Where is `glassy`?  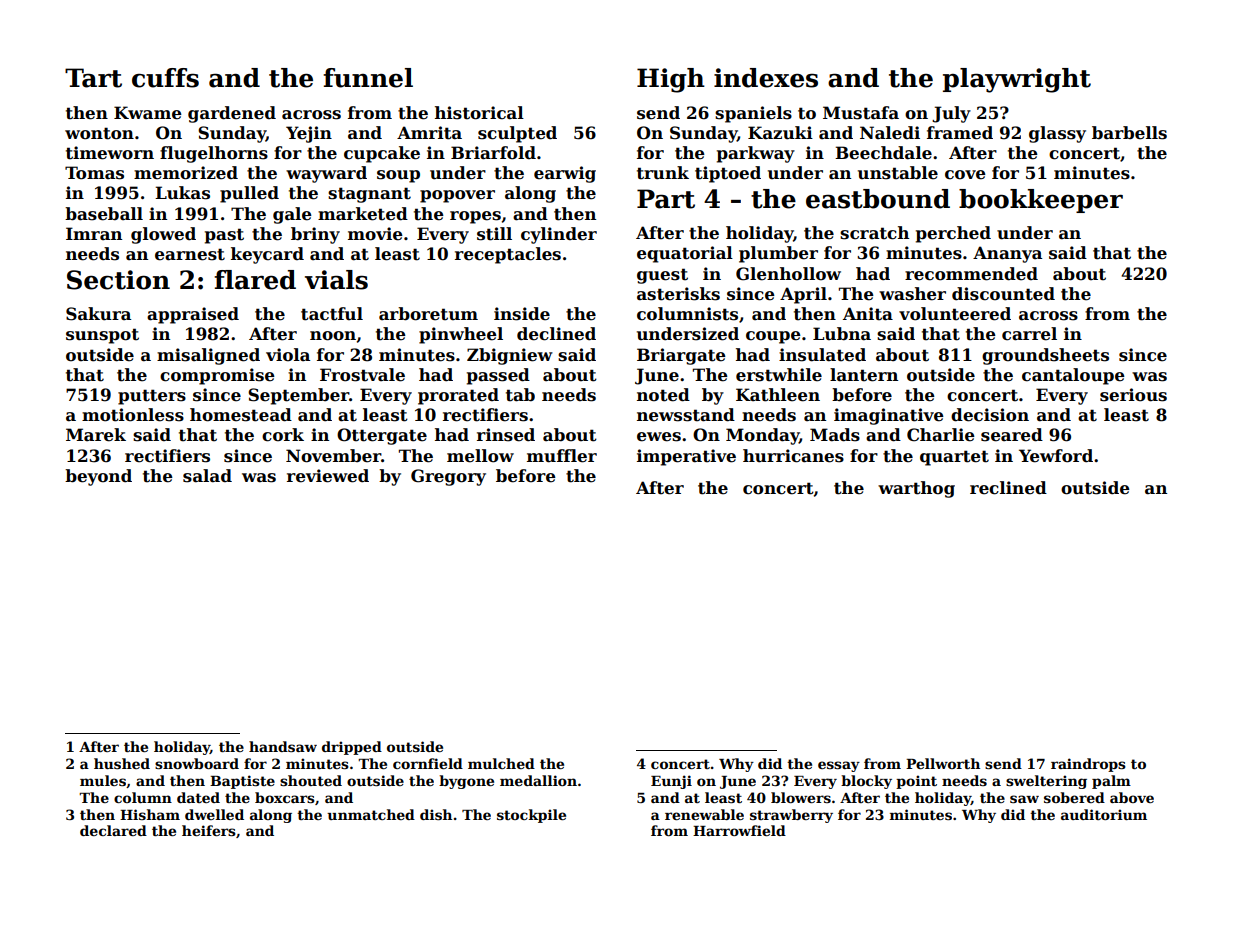
glassy is located at coordinates (1057, 134).
